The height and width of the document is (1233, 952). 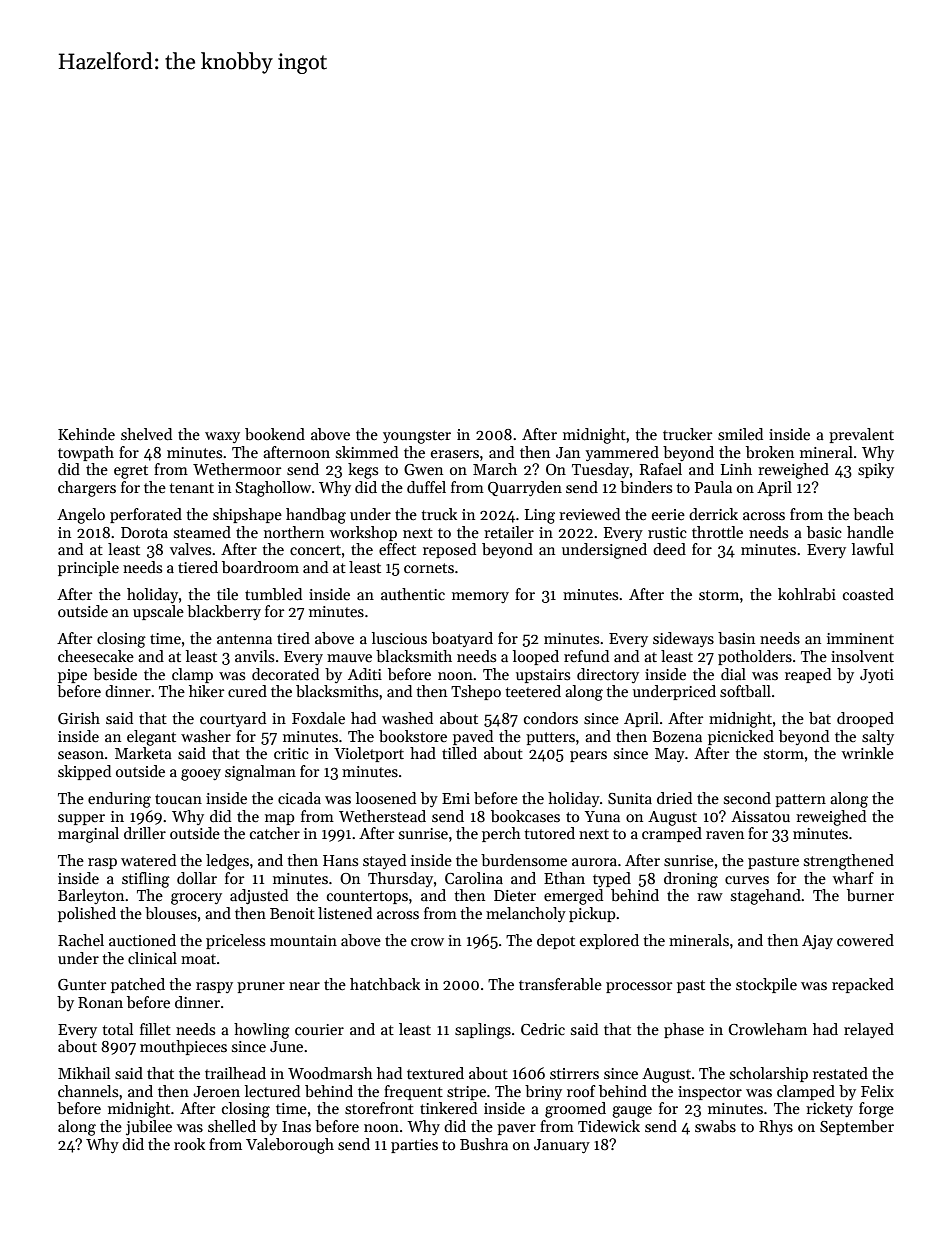 What do you see at coordinates (573, 897) in the document?
I see `emerged` at bounding box center [573, 897].
